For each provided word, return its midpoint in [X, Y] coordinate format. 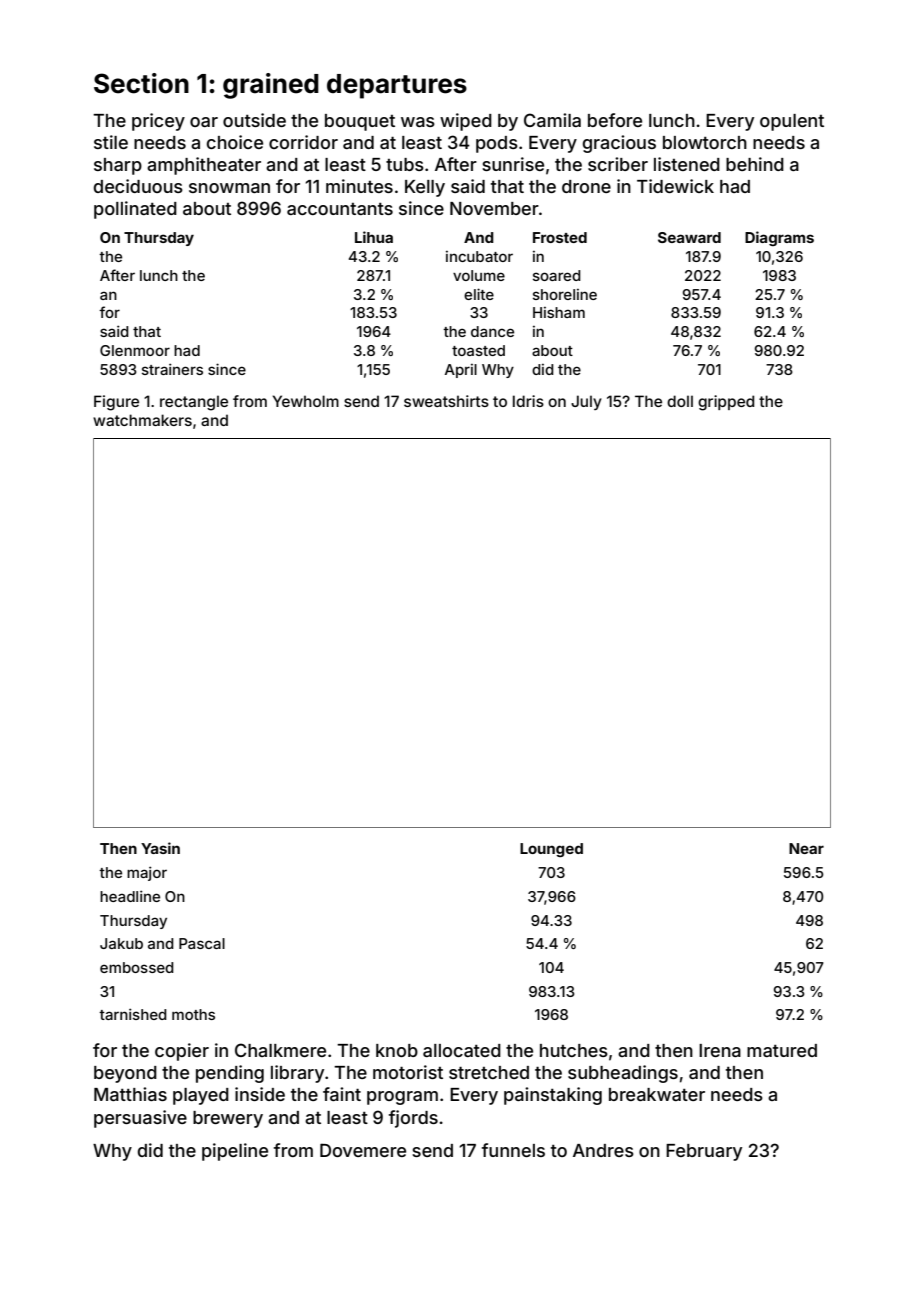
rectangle [194, 403]
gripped [726, 403]
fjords [413, 1119]
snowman [229, 188]
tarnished [133, 1014]
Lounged [551, 850]
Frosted [560, 237]
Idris [528, 401]
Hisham [559, 312]
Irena [720, 1050]
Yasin [160, 848]
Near [806, 848]
